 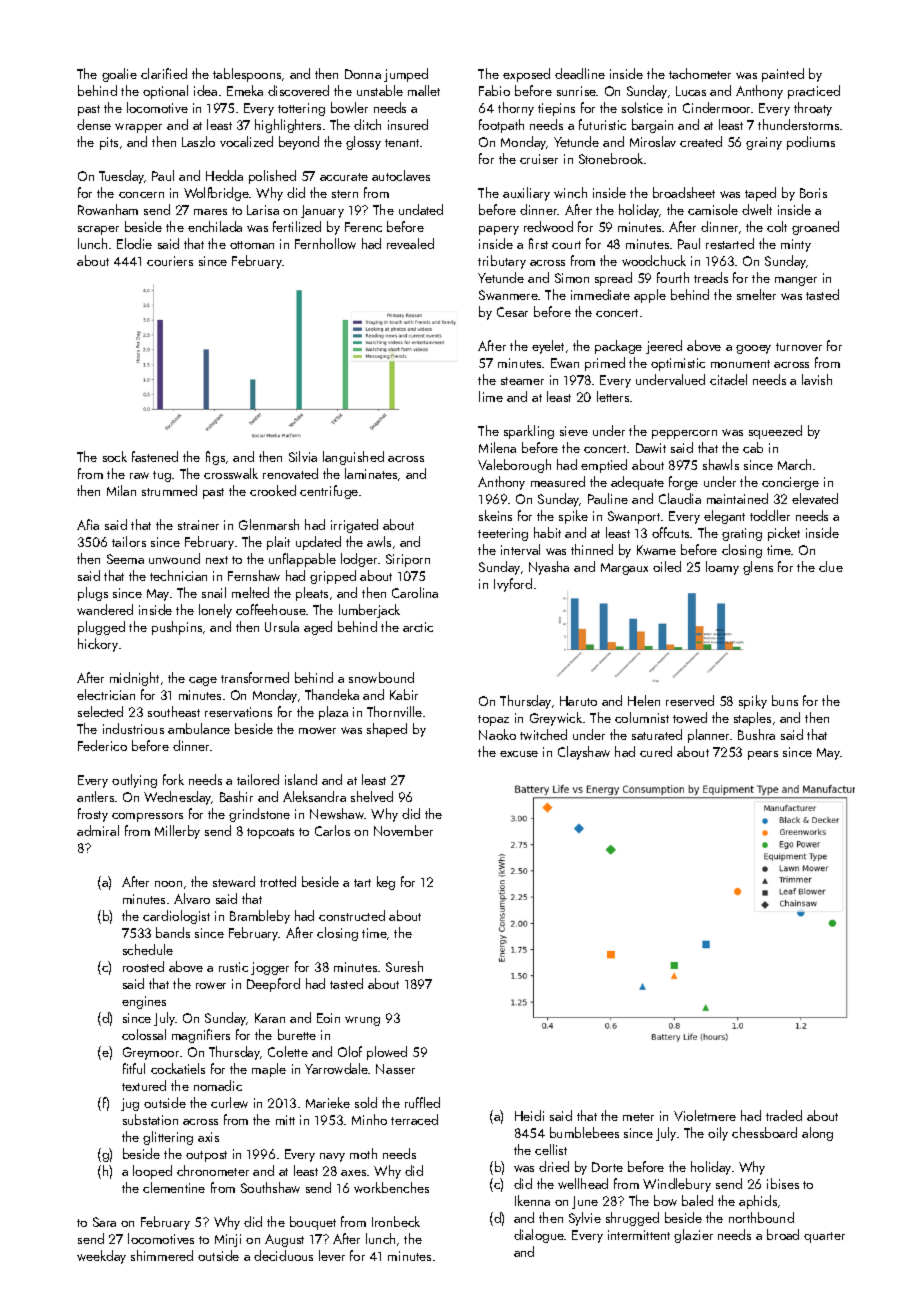 I want to click on pears, so click(x=763, y=755).
